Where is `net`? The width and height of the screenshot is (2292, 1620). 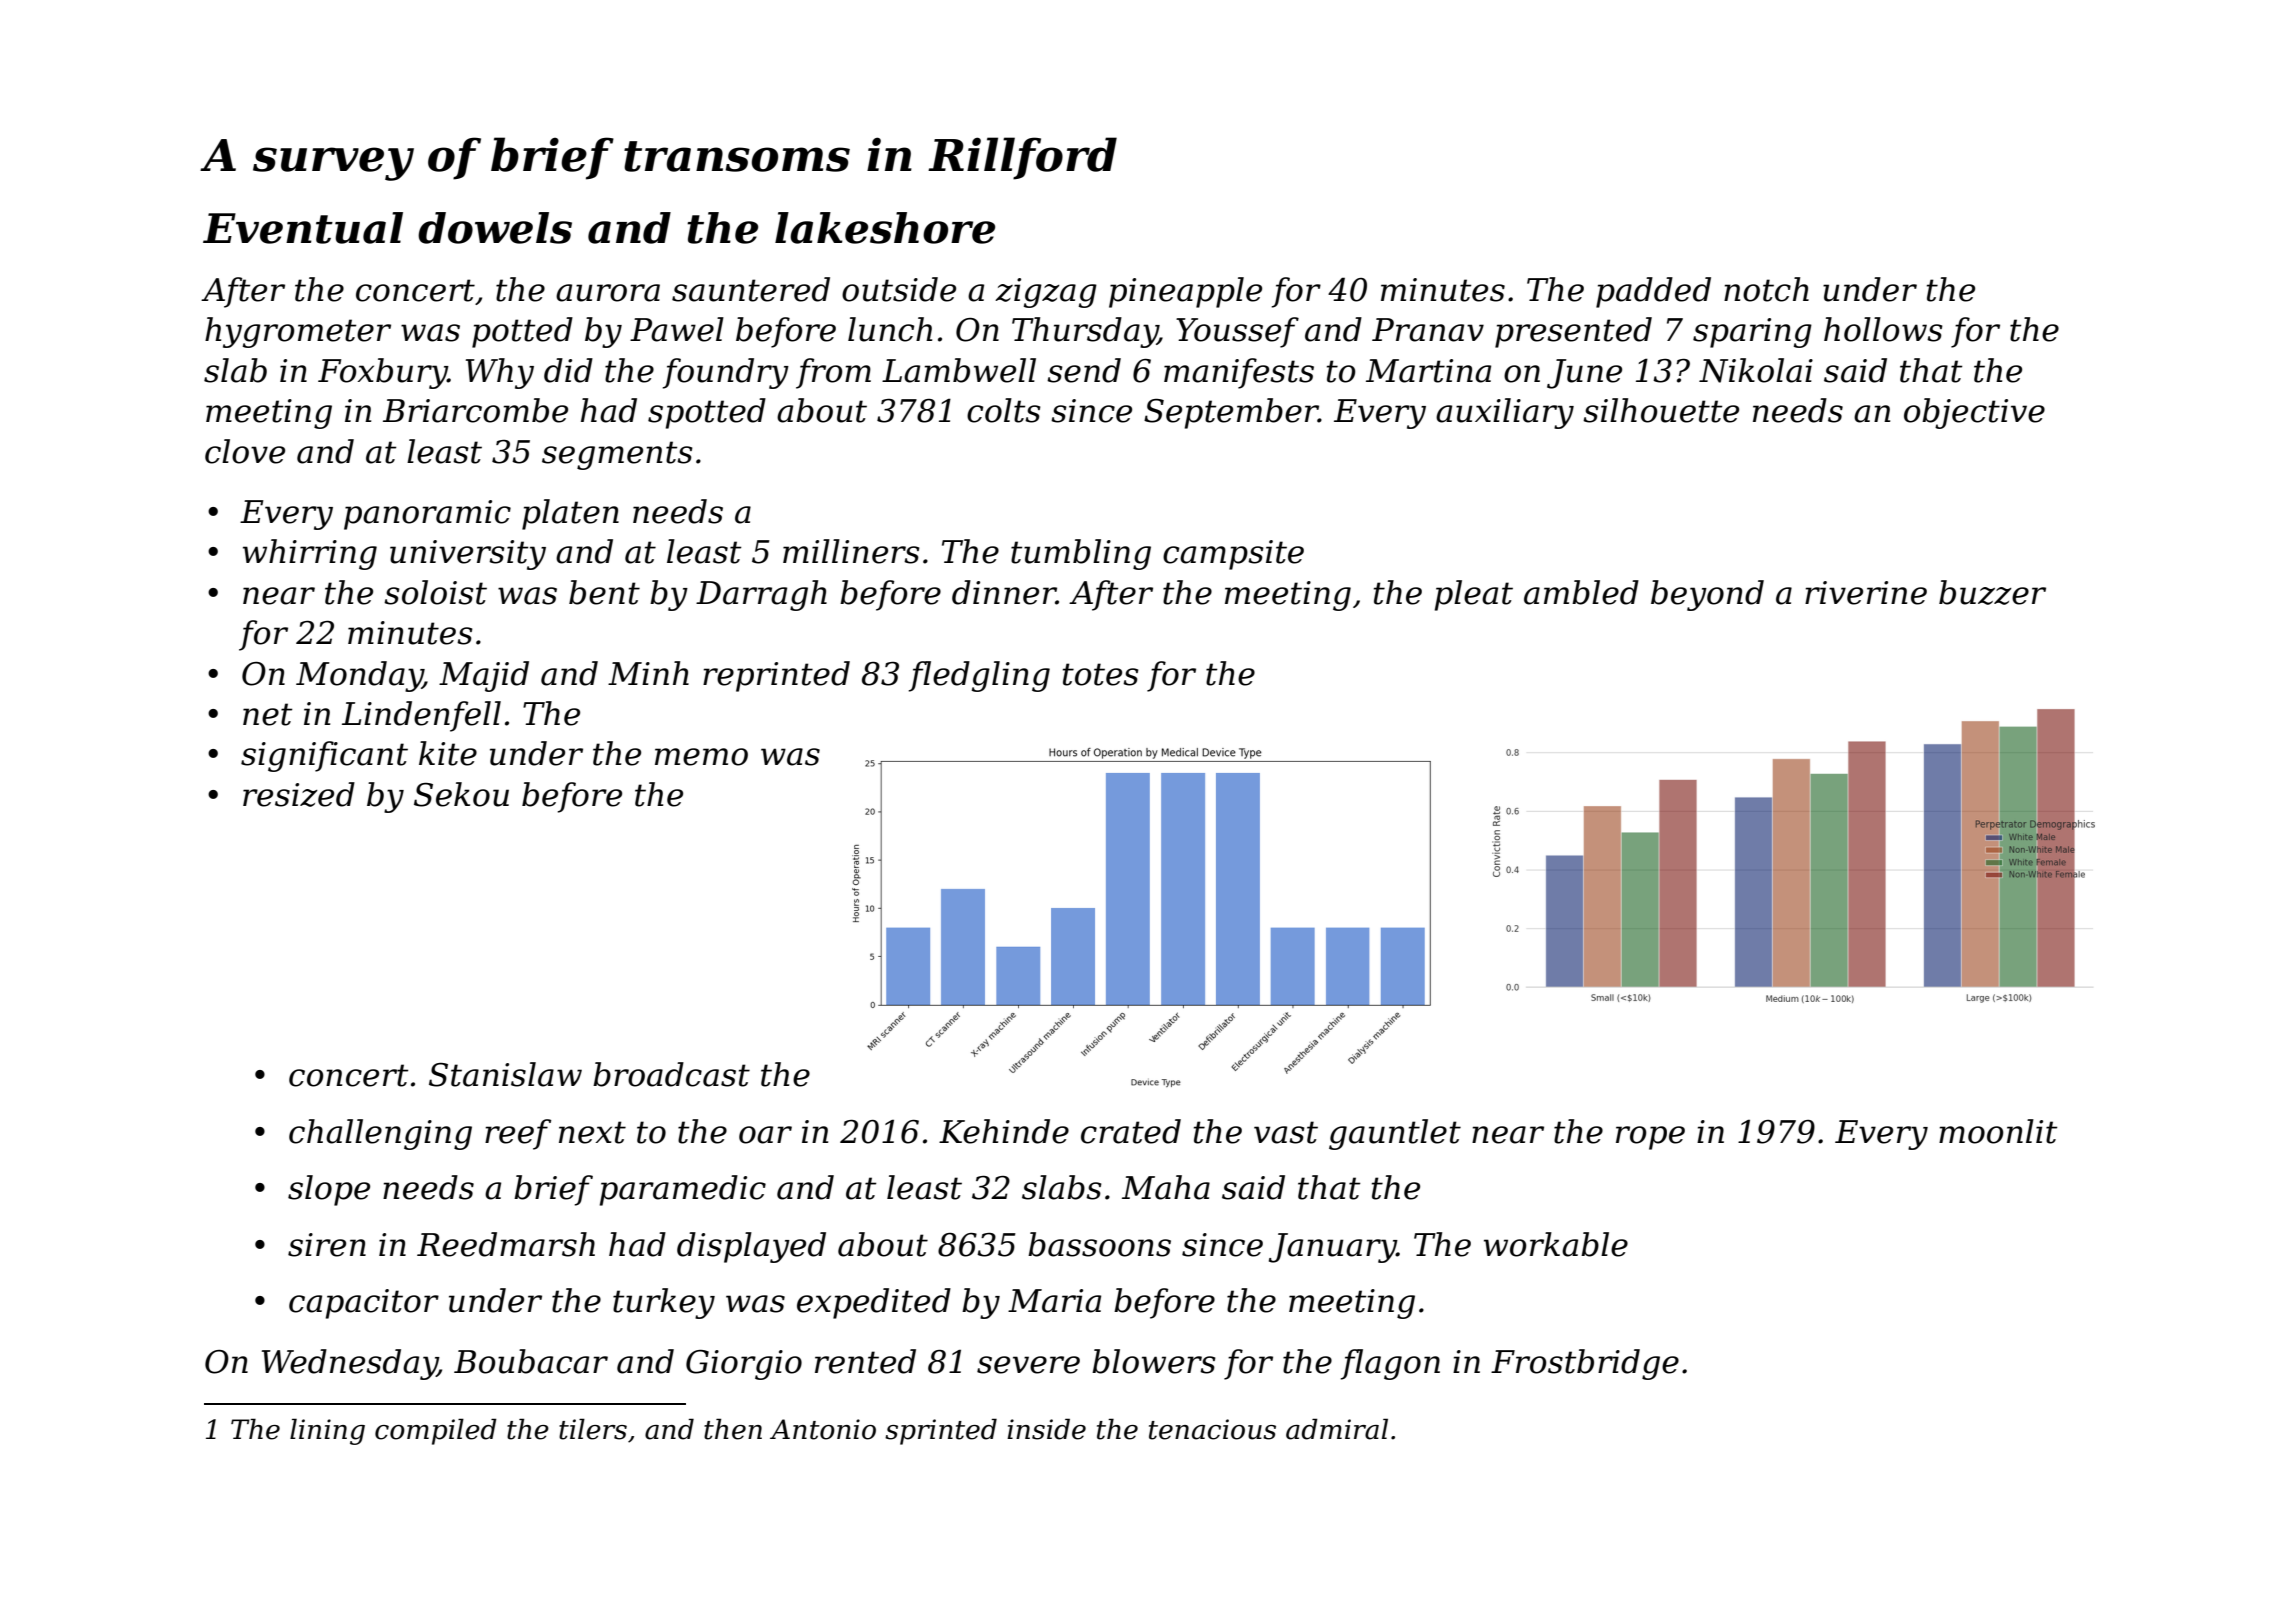 net is located at coordinates (267, 714).
